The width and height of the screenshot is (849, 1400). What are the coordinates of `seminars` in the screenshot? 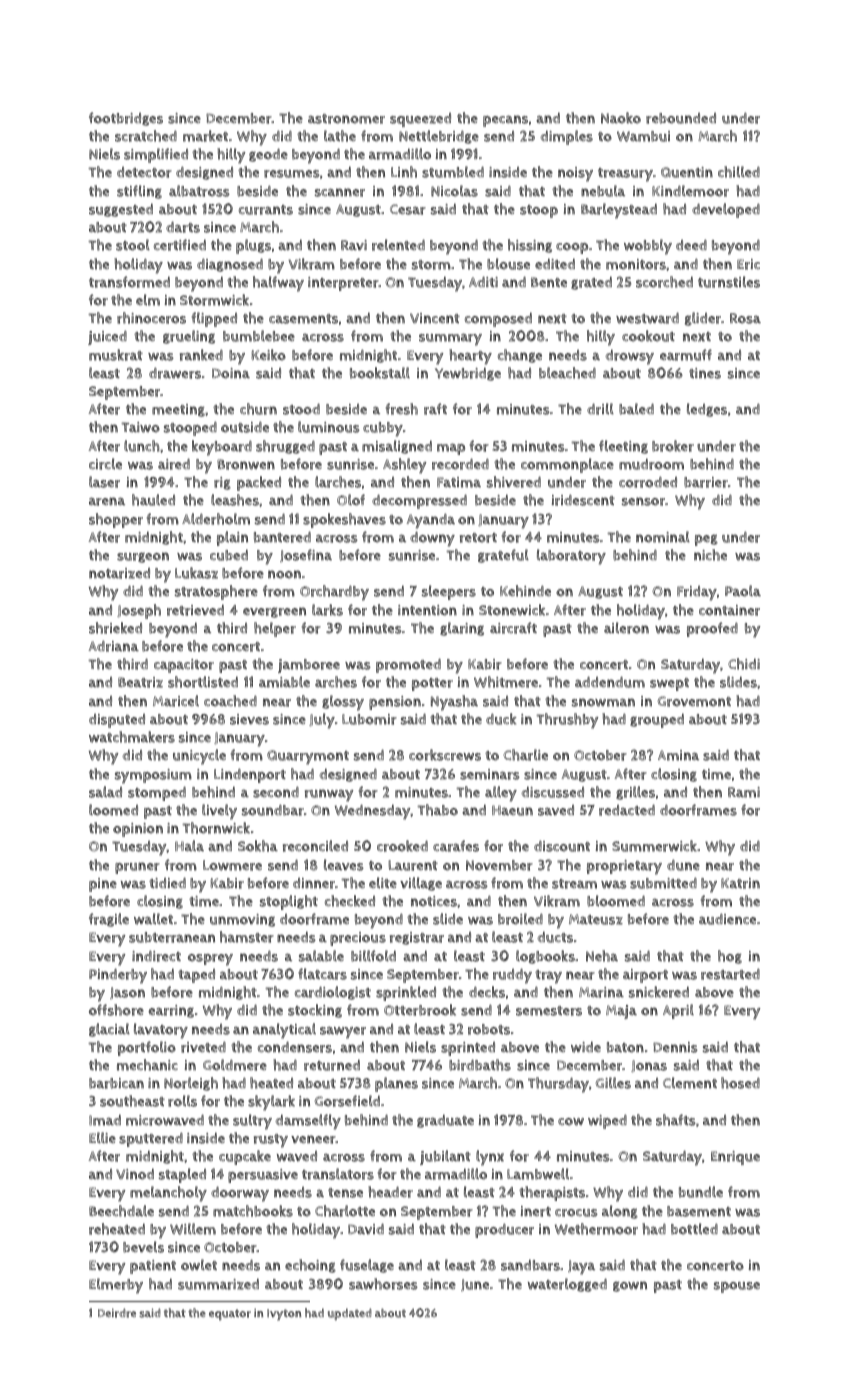 It's located at (490, 774).
